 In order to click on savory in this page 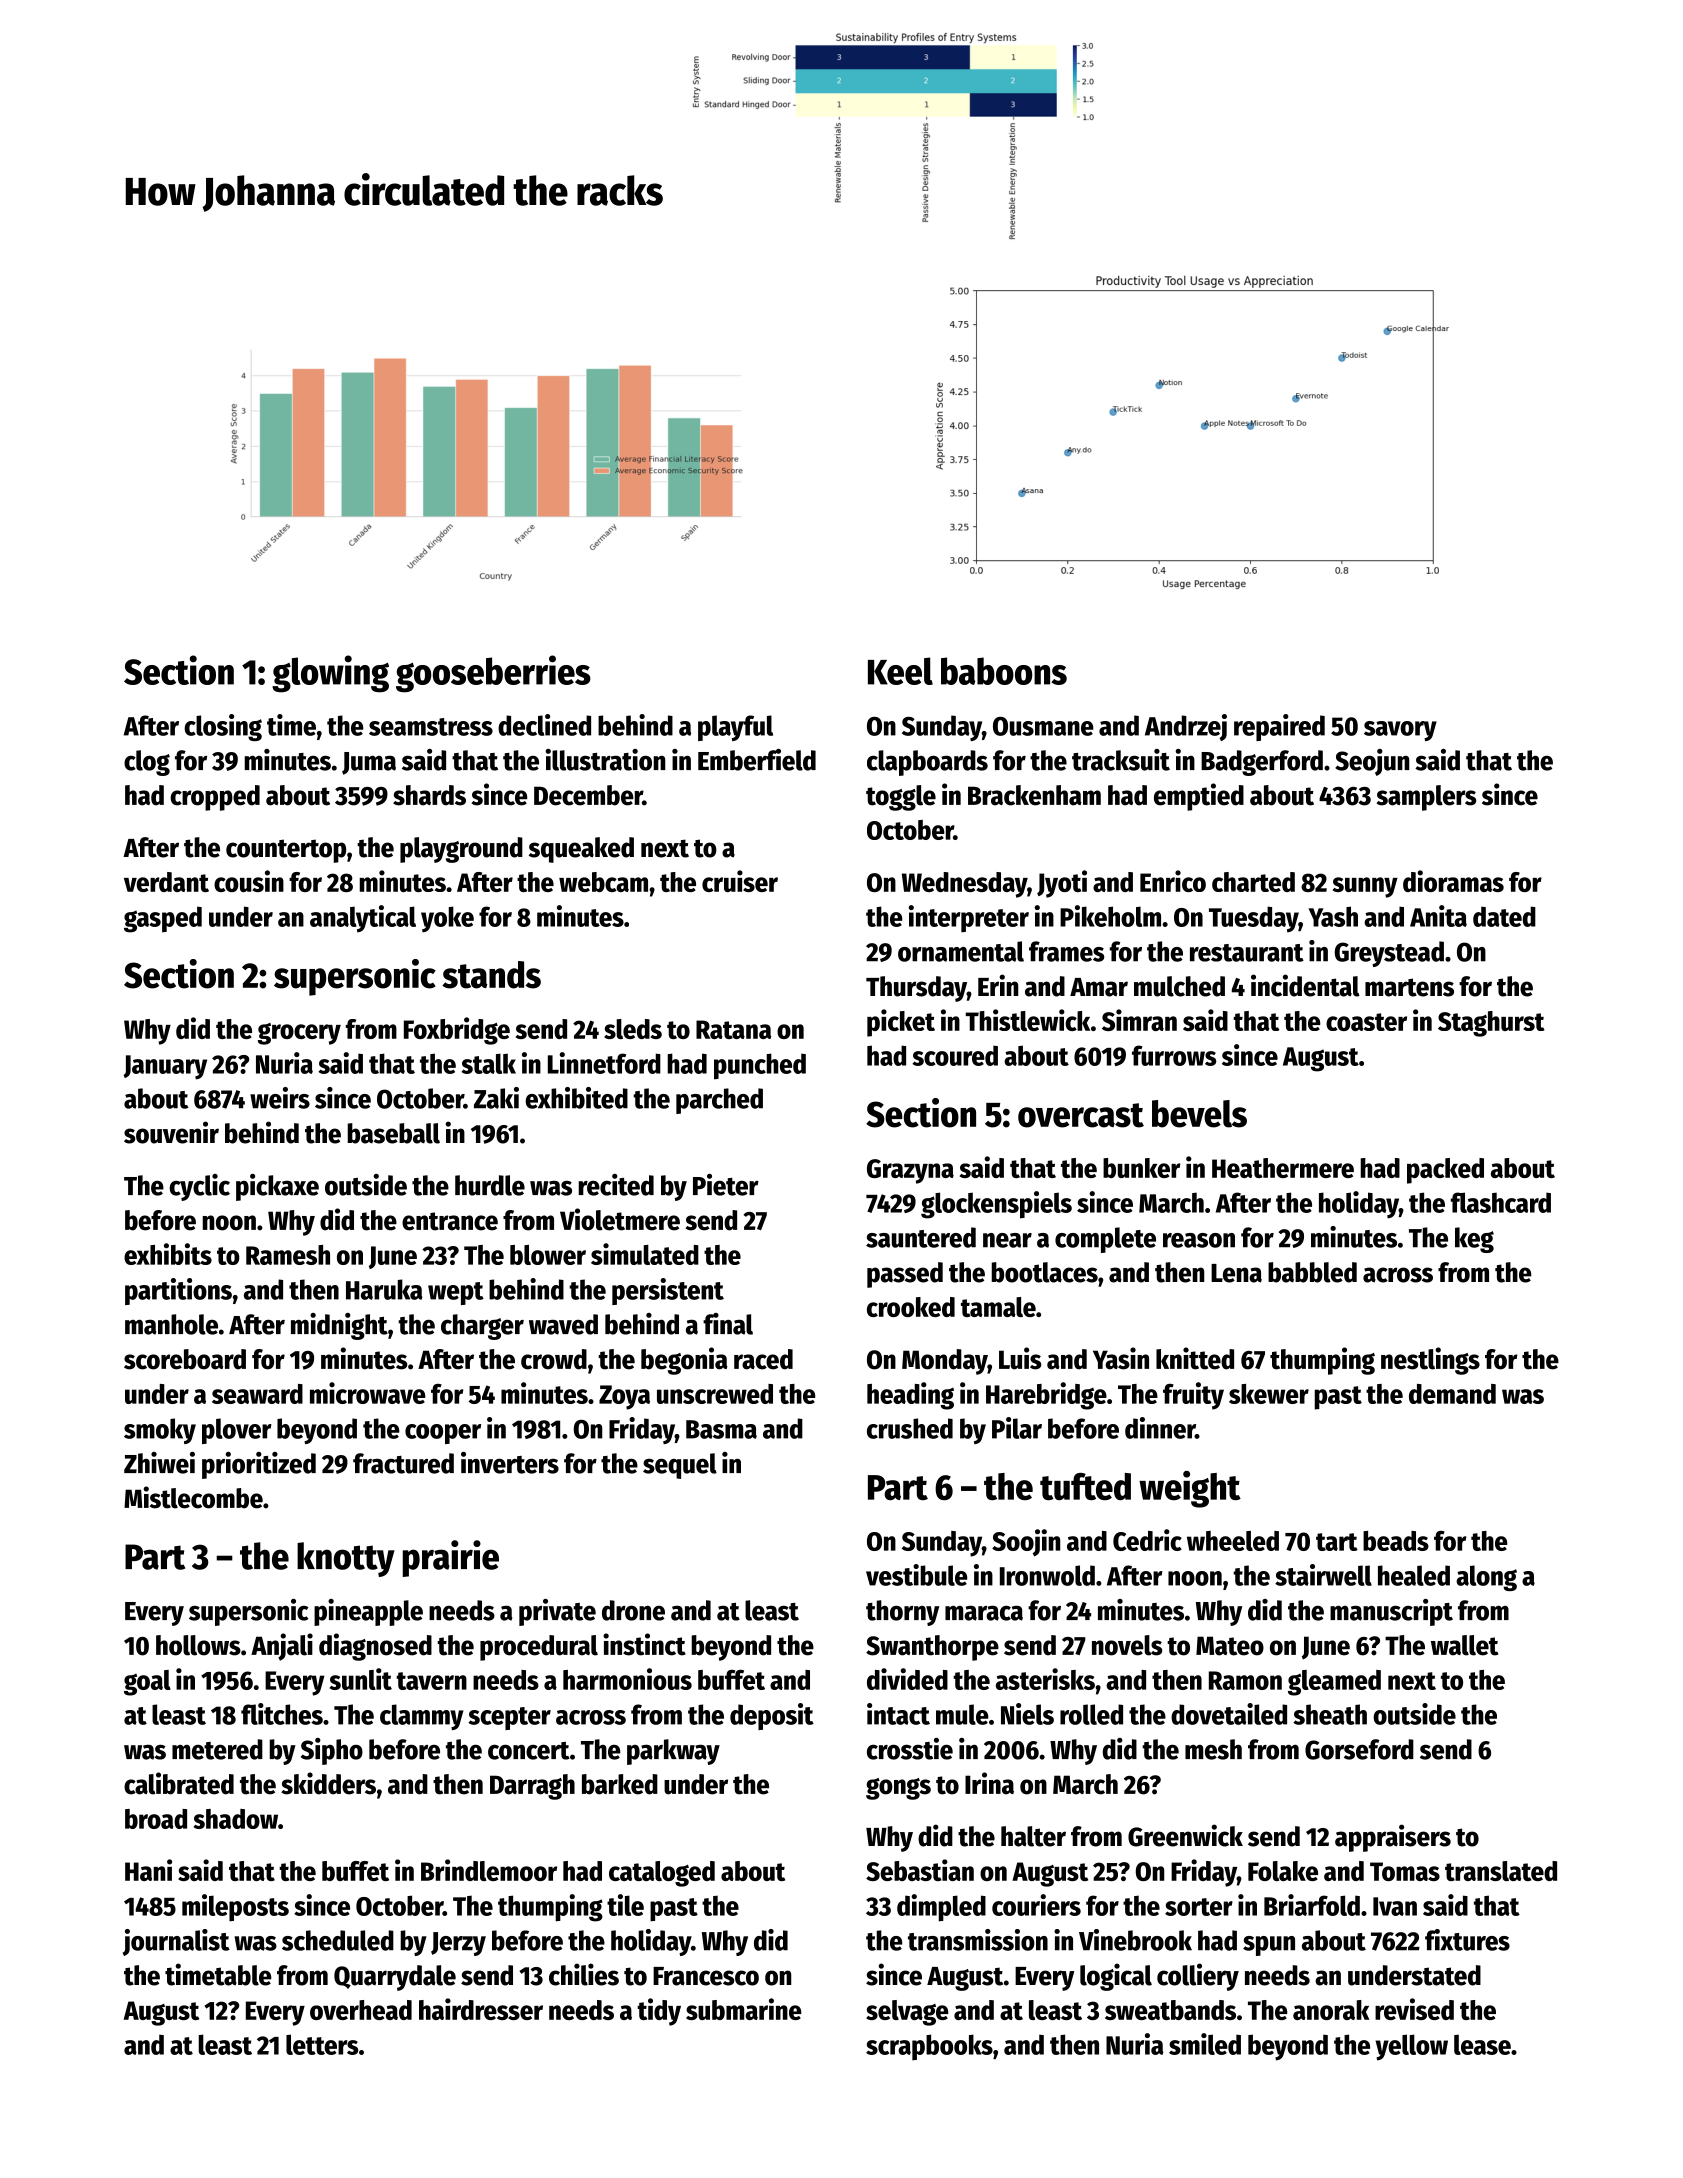, I will do `click(1400, 731)`.
